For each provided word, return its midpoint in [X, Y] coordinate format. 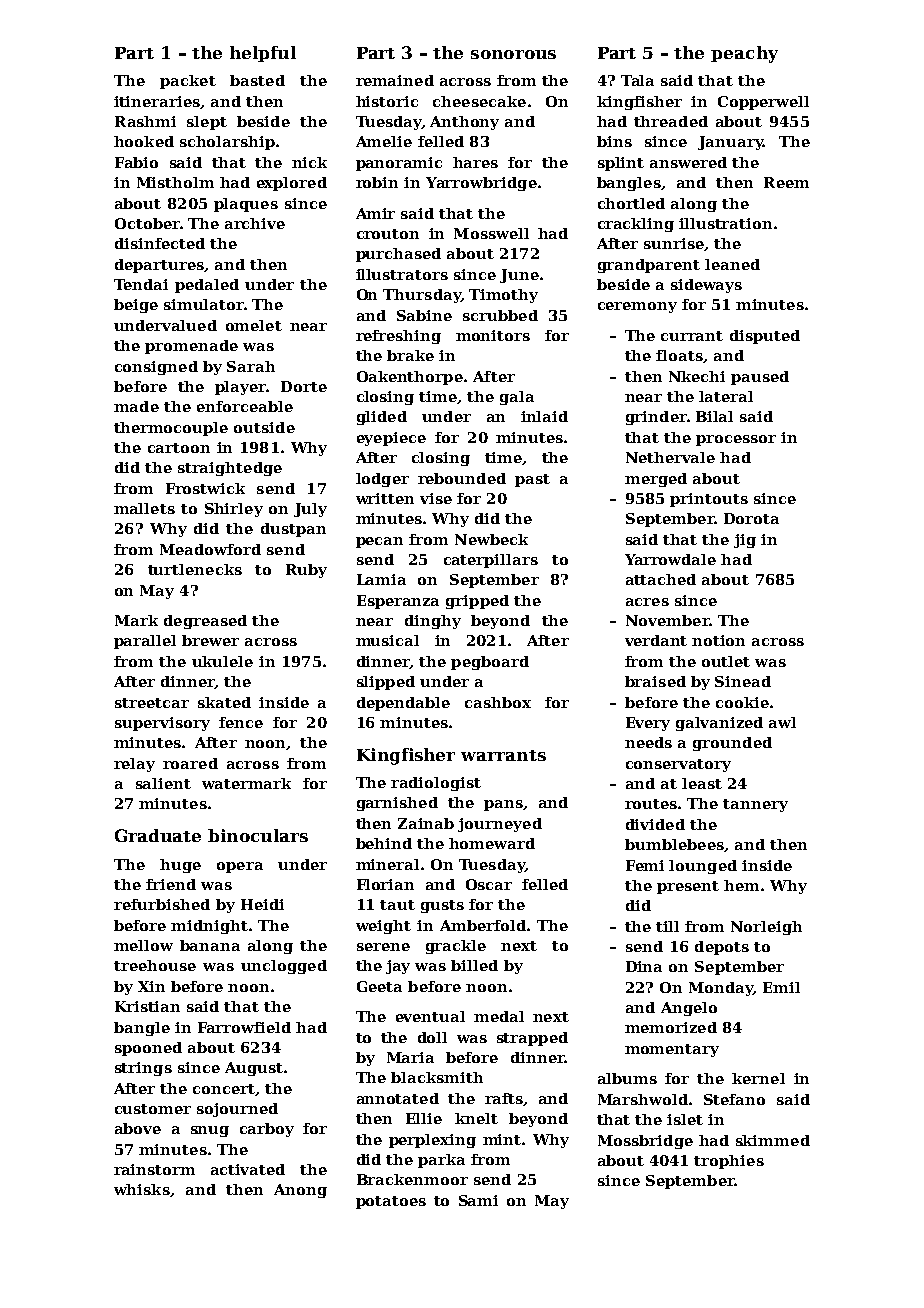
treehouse [155, 965]
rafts [504, 1098]
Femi [645, 865]
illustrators [402, 274]
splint [621, 164]
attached [661, 579]
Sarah [251, 366]
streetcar [152, 703]
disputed [765, 337]
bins [614, 141]
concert [224, 1089]
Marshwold [643, 1099]
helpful [263, 54]
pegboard [490, 663]
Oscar [489, 884]
